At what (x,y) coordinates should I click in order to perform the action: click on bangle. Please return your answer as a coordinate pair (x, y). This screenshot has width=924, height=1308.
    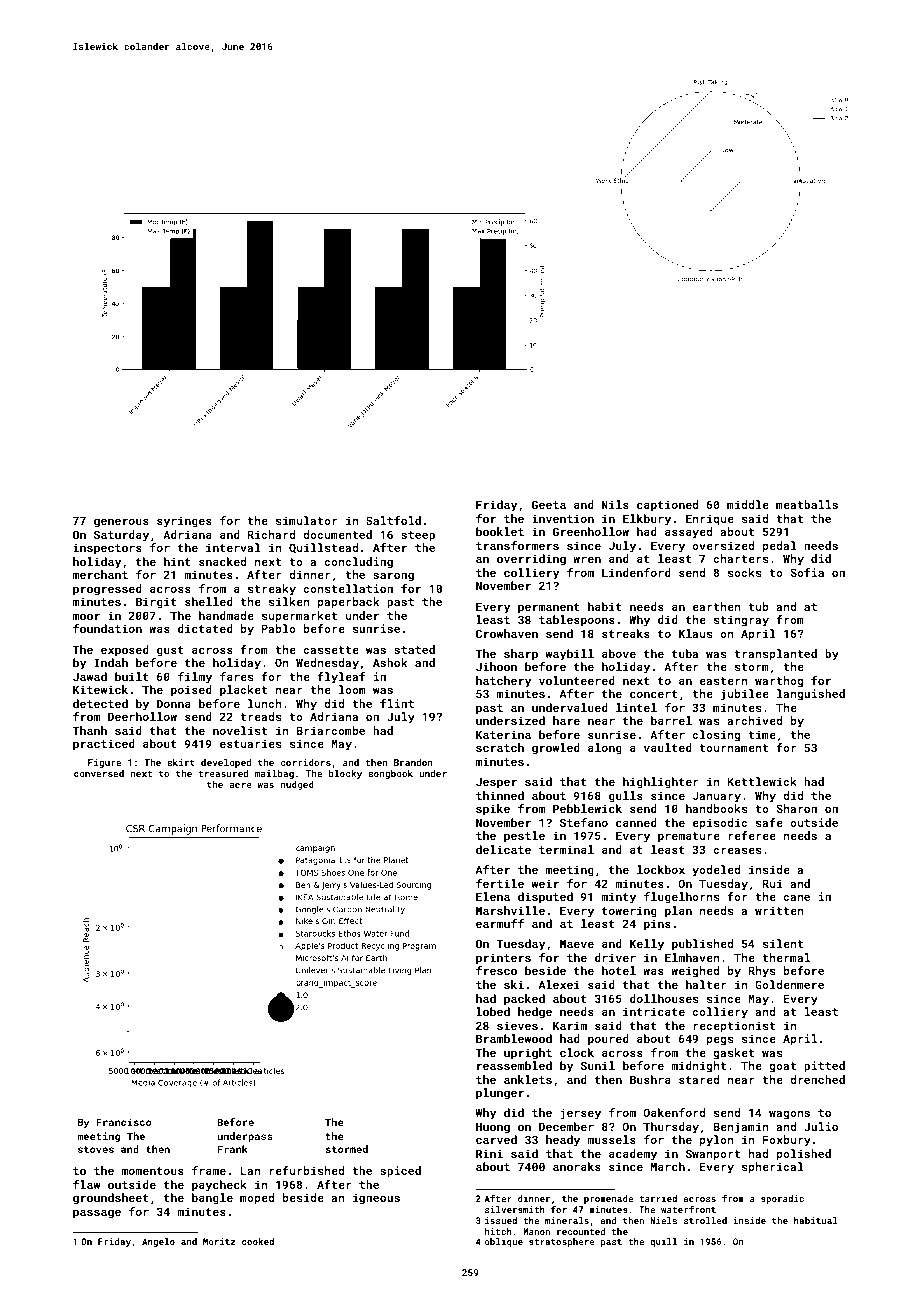
    Looking at the image, I should click on (212, 1199).
